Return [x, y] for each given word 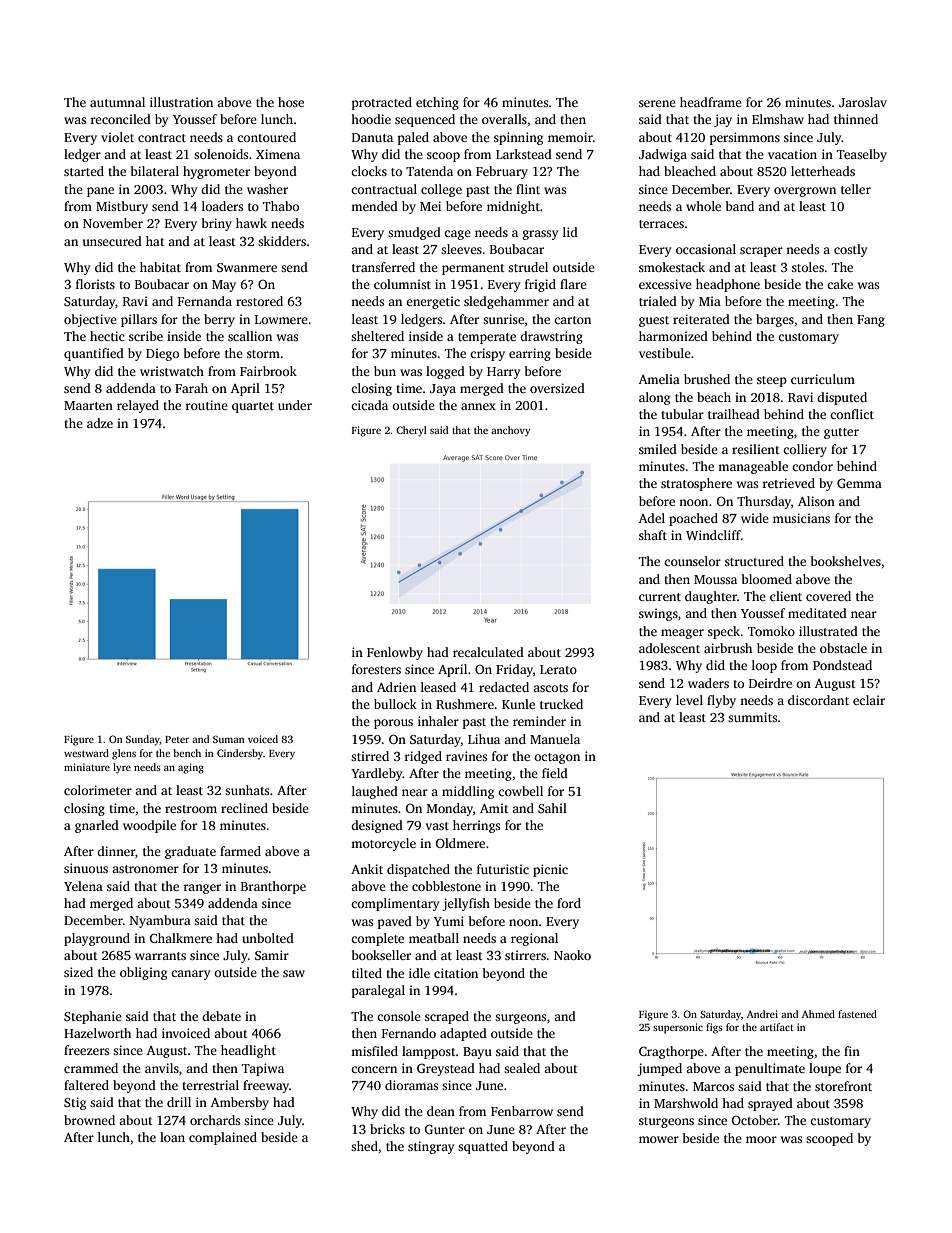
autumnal [117, 102]
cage [457, 235]
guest [654, 321]
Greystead [446, 1069]
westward [86, 753]
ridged [423, 757]
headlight [248, 1051]
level [689, 700]
